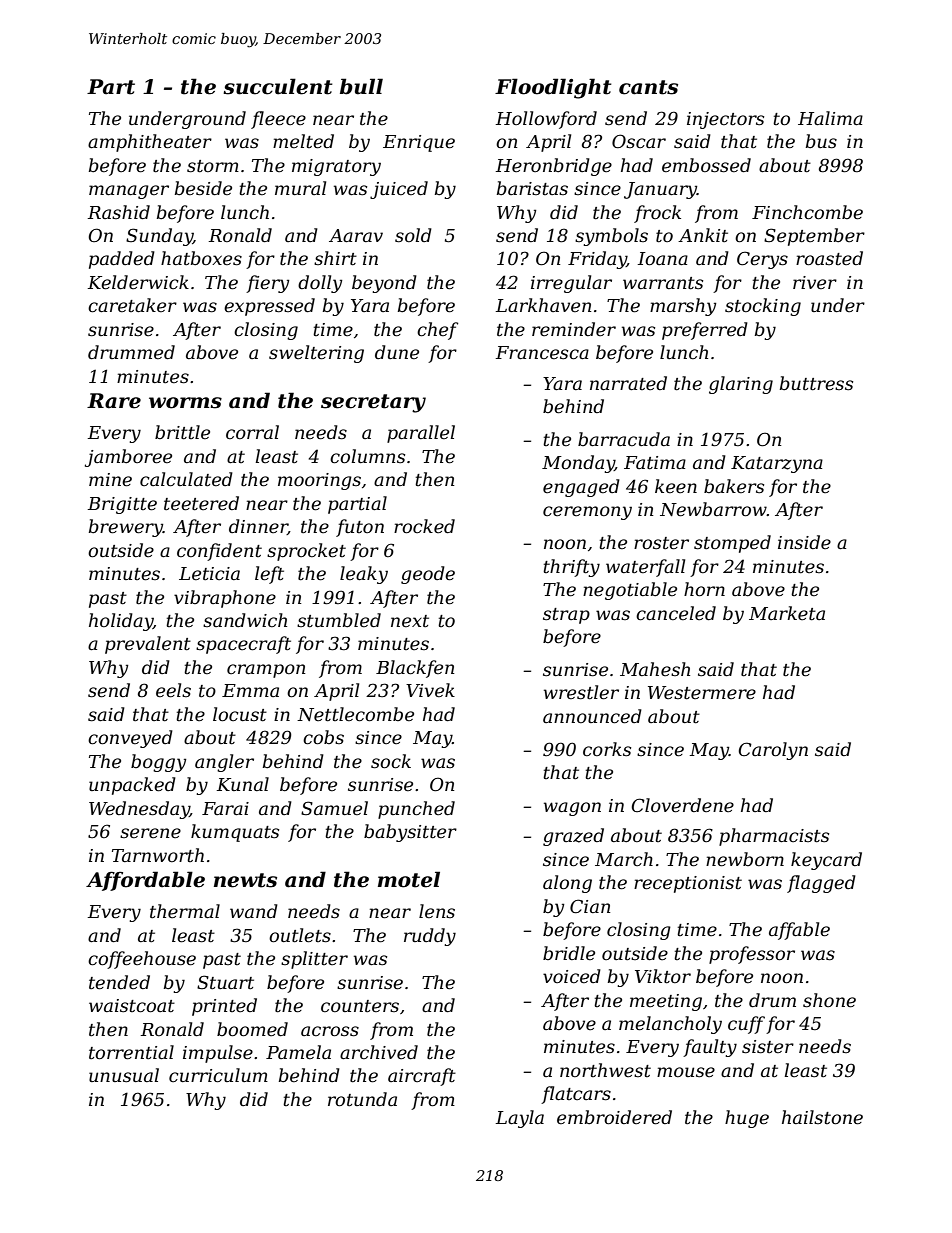 This screenshot has width=952, height=1233. Describe the element at coordinates (277, 86) in the screenshot. I see `succulent` at that location.
